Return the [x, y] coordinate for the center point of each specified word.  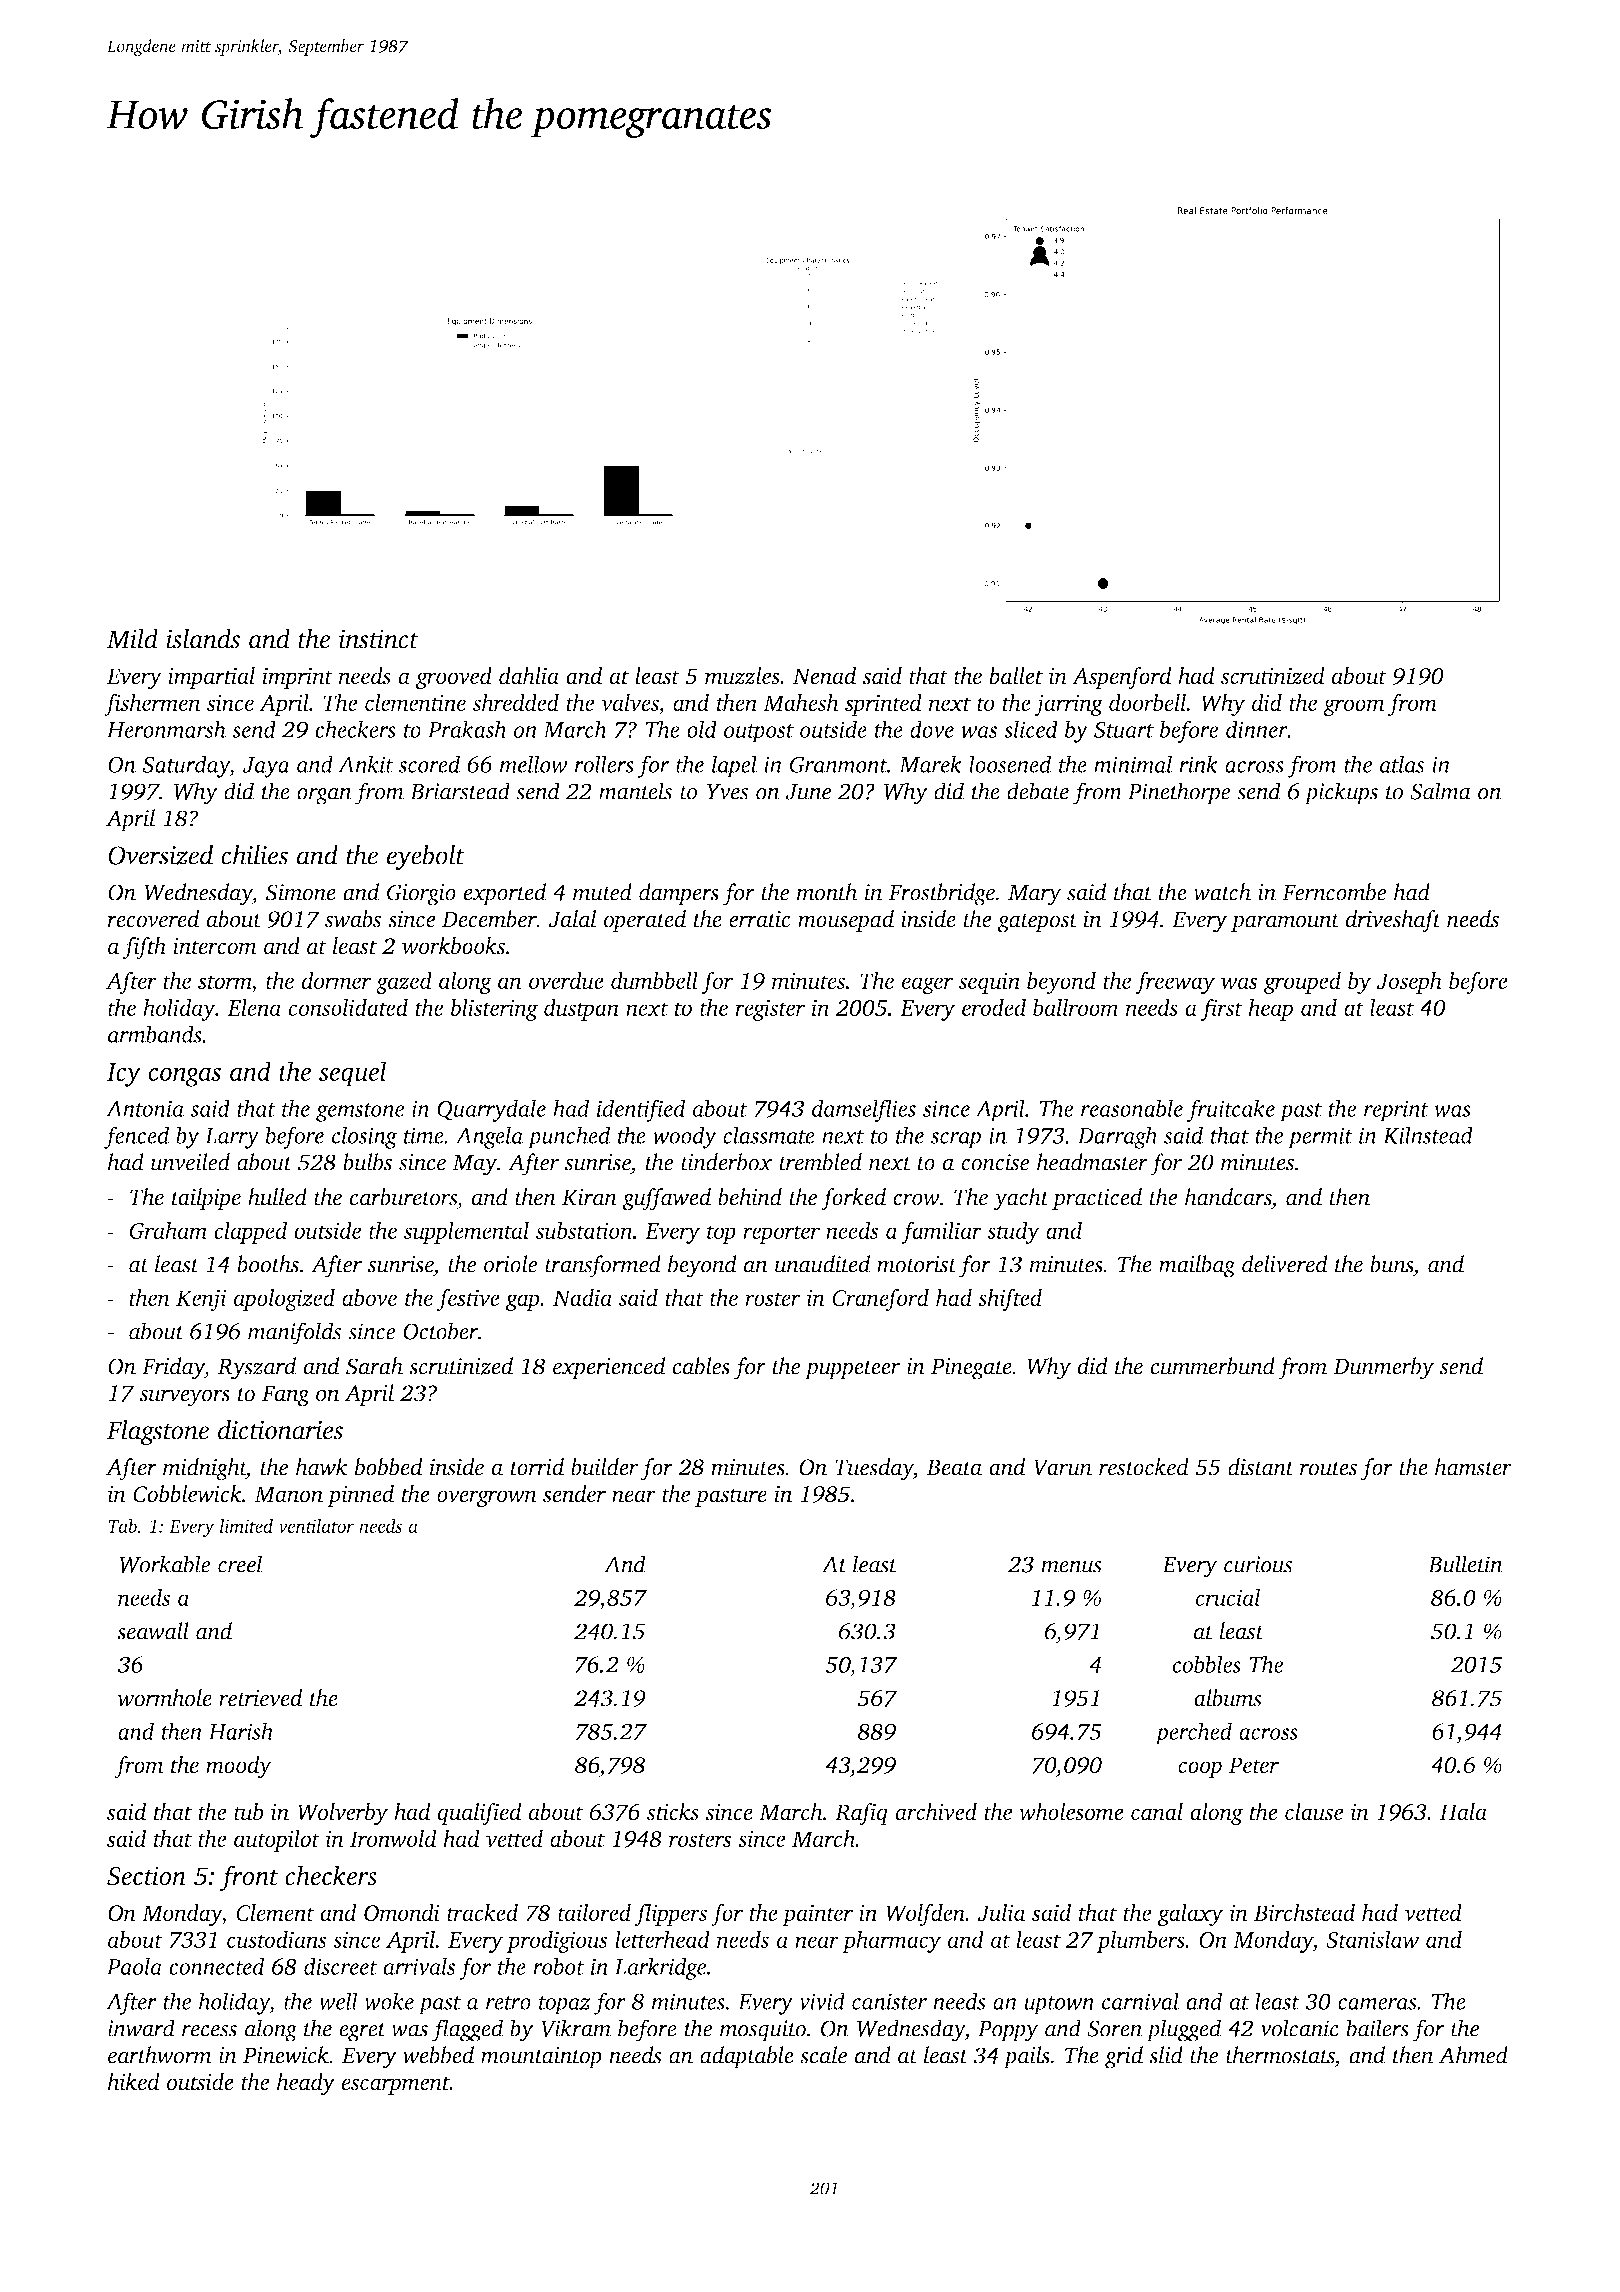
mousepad [846, 921]
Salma [1440, 791]
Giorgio [421, 895]
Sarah [374, 1366]
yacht [1021, 1199]
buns [1391, 1264]
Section [146, 1876]
